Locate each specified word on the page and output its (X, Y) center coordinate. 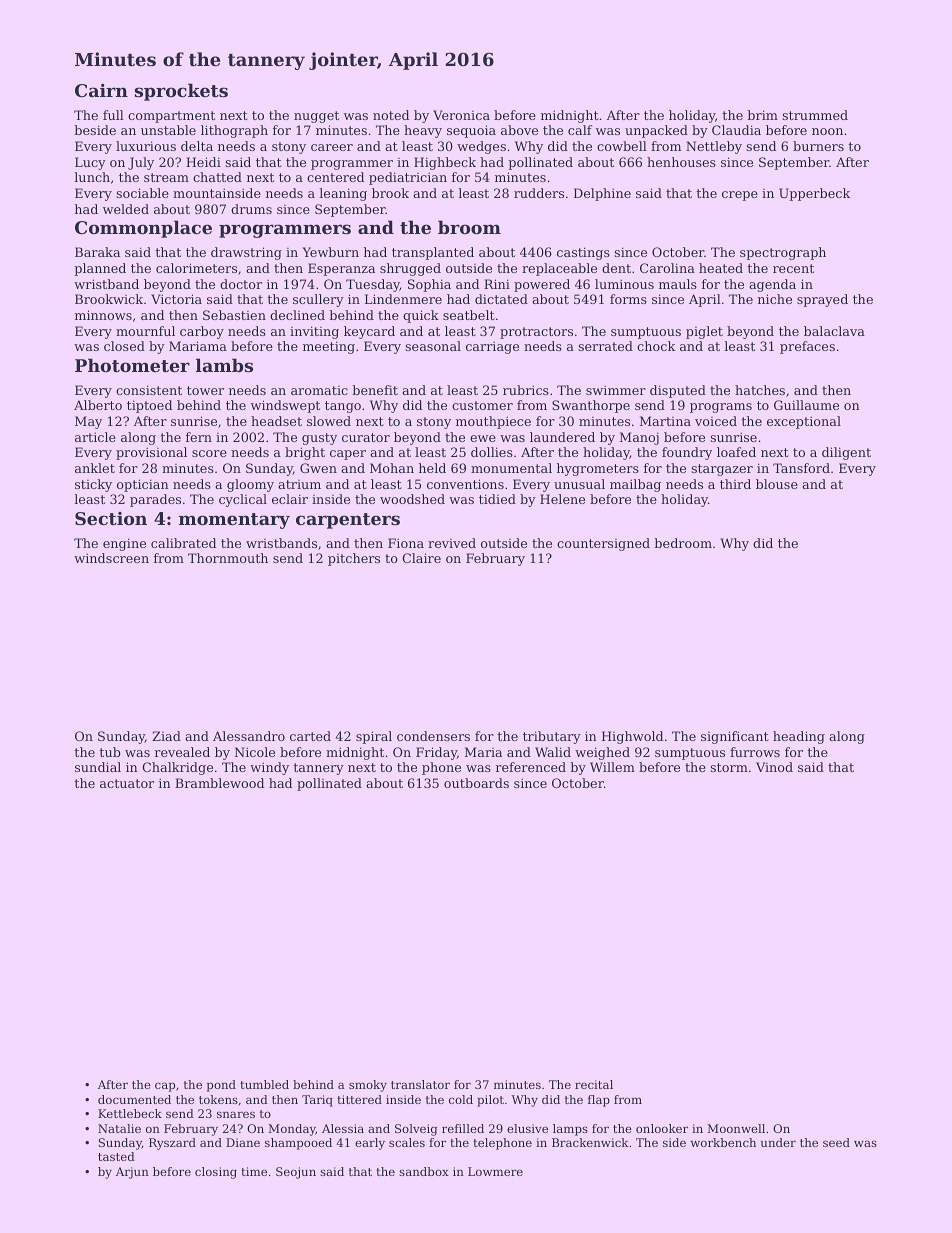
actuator (127, 783)
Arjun (132, 1173)
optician (143, 485)
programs (721, 408)
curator (366, 437)
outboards (476, 783)
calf (580, 130)
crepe (740, 196)
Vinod (774, 767)
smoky (368, 1086)
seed (836, 1142)
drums (251, 209)
